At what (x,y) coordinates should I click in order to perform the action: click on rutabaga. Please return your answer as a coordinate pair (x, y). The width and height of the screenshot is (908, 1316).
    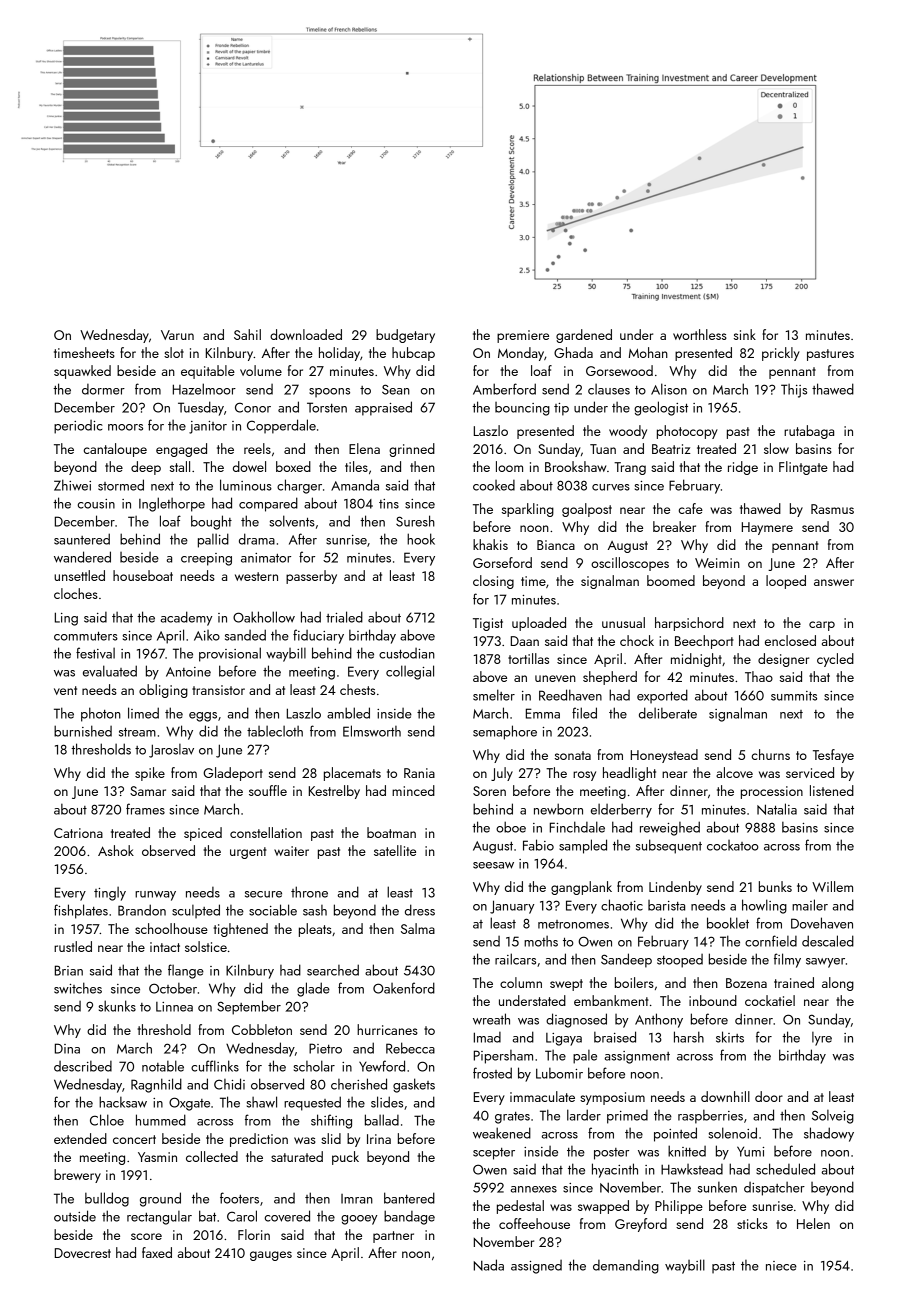
    Looking at the image, I should click on (809, 432).
